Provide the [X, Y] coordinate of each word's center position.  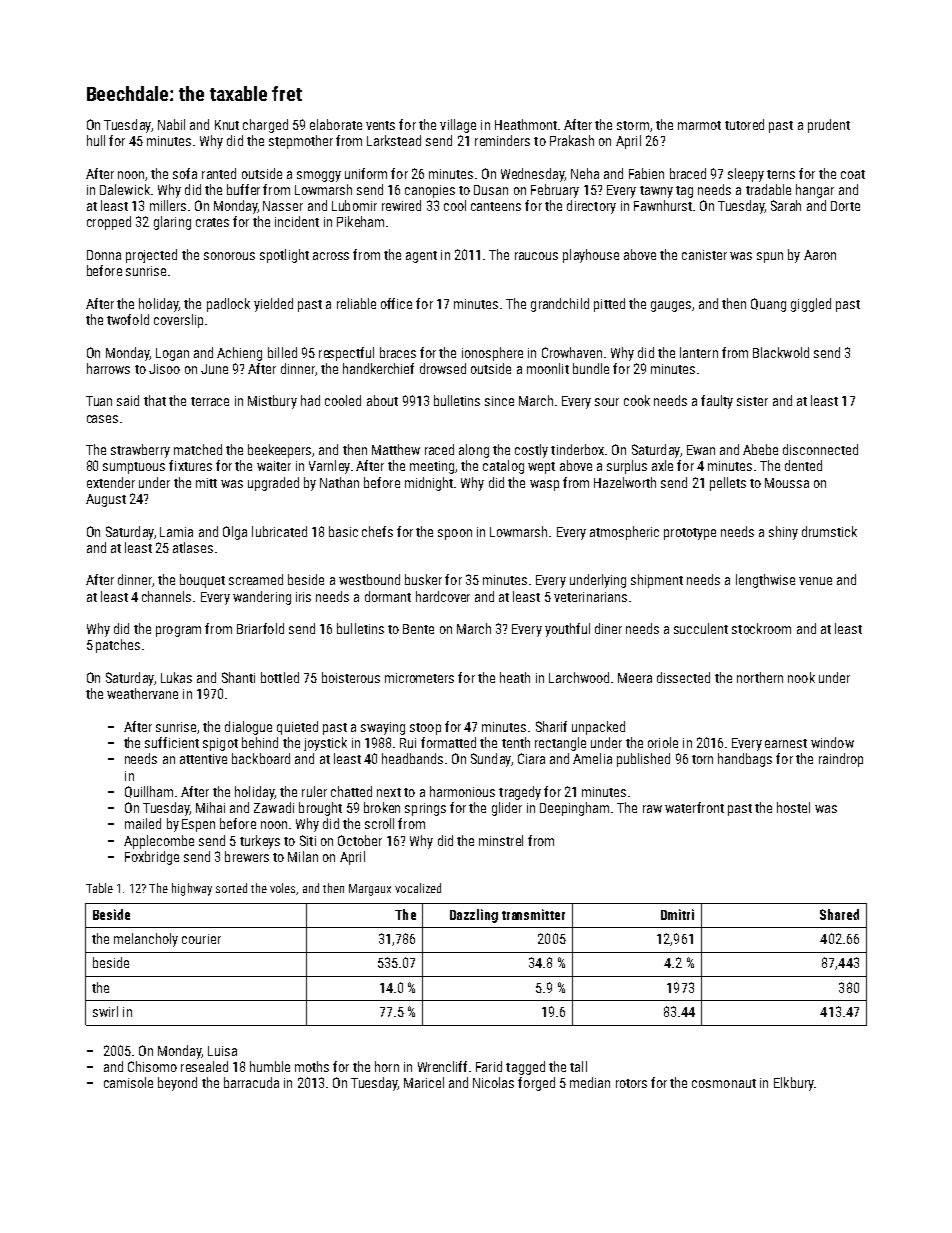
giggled [811, 305]
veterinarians [590, 597]
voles [282, 888]
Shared [839, 914]
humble [270, 1066]
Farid [489, 1066]
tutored [744, 124]
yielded [273, 305]
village [458, 126]
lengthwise [765, 581]
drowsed [443, 368]
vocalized [418, 888]
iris [303, 597]
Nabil [171, 124]
